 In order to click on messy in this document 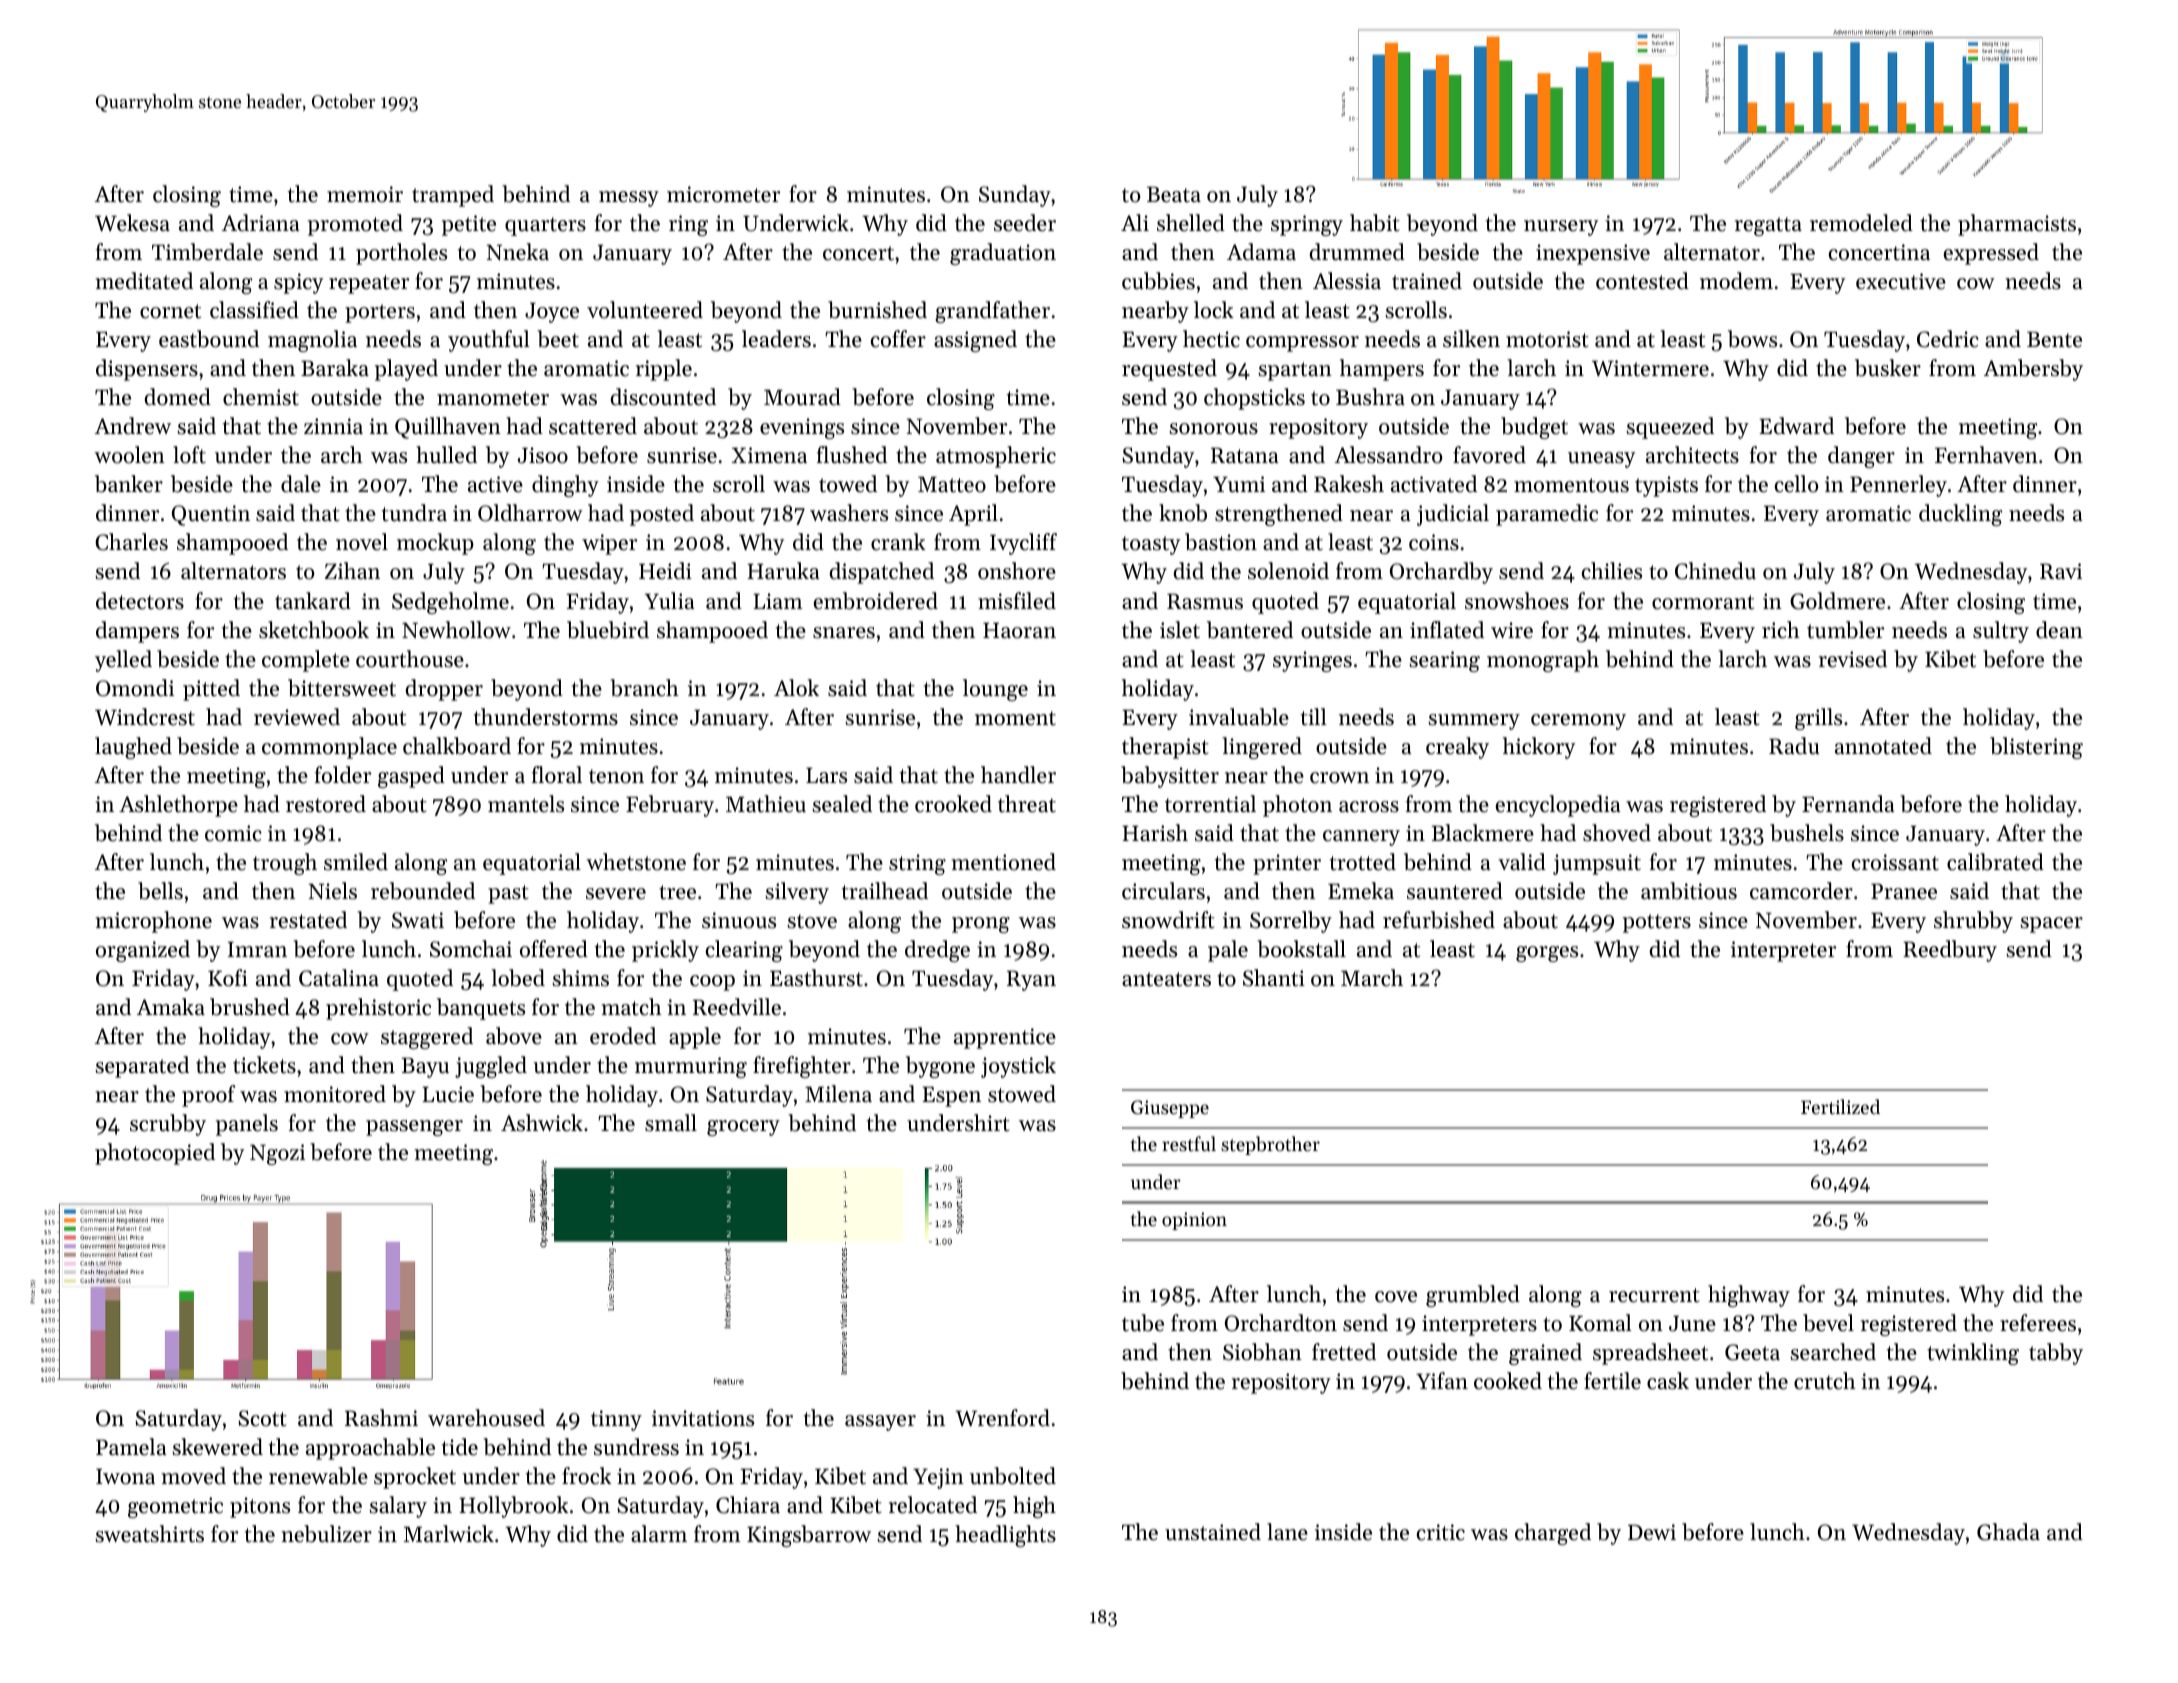, I will do `click(629, 199)`.
